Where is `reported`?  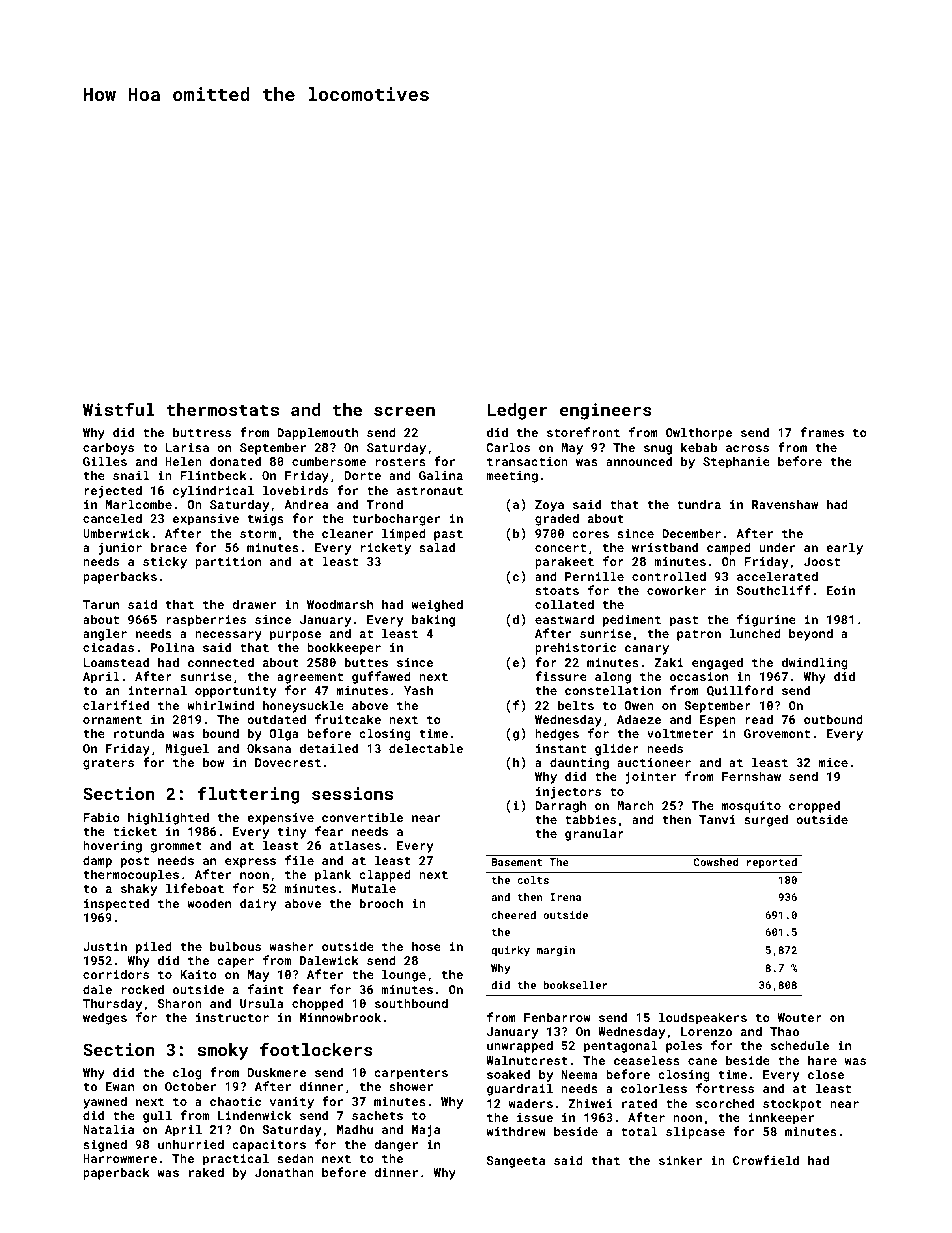
reported is located at coordinates (772, 863).
